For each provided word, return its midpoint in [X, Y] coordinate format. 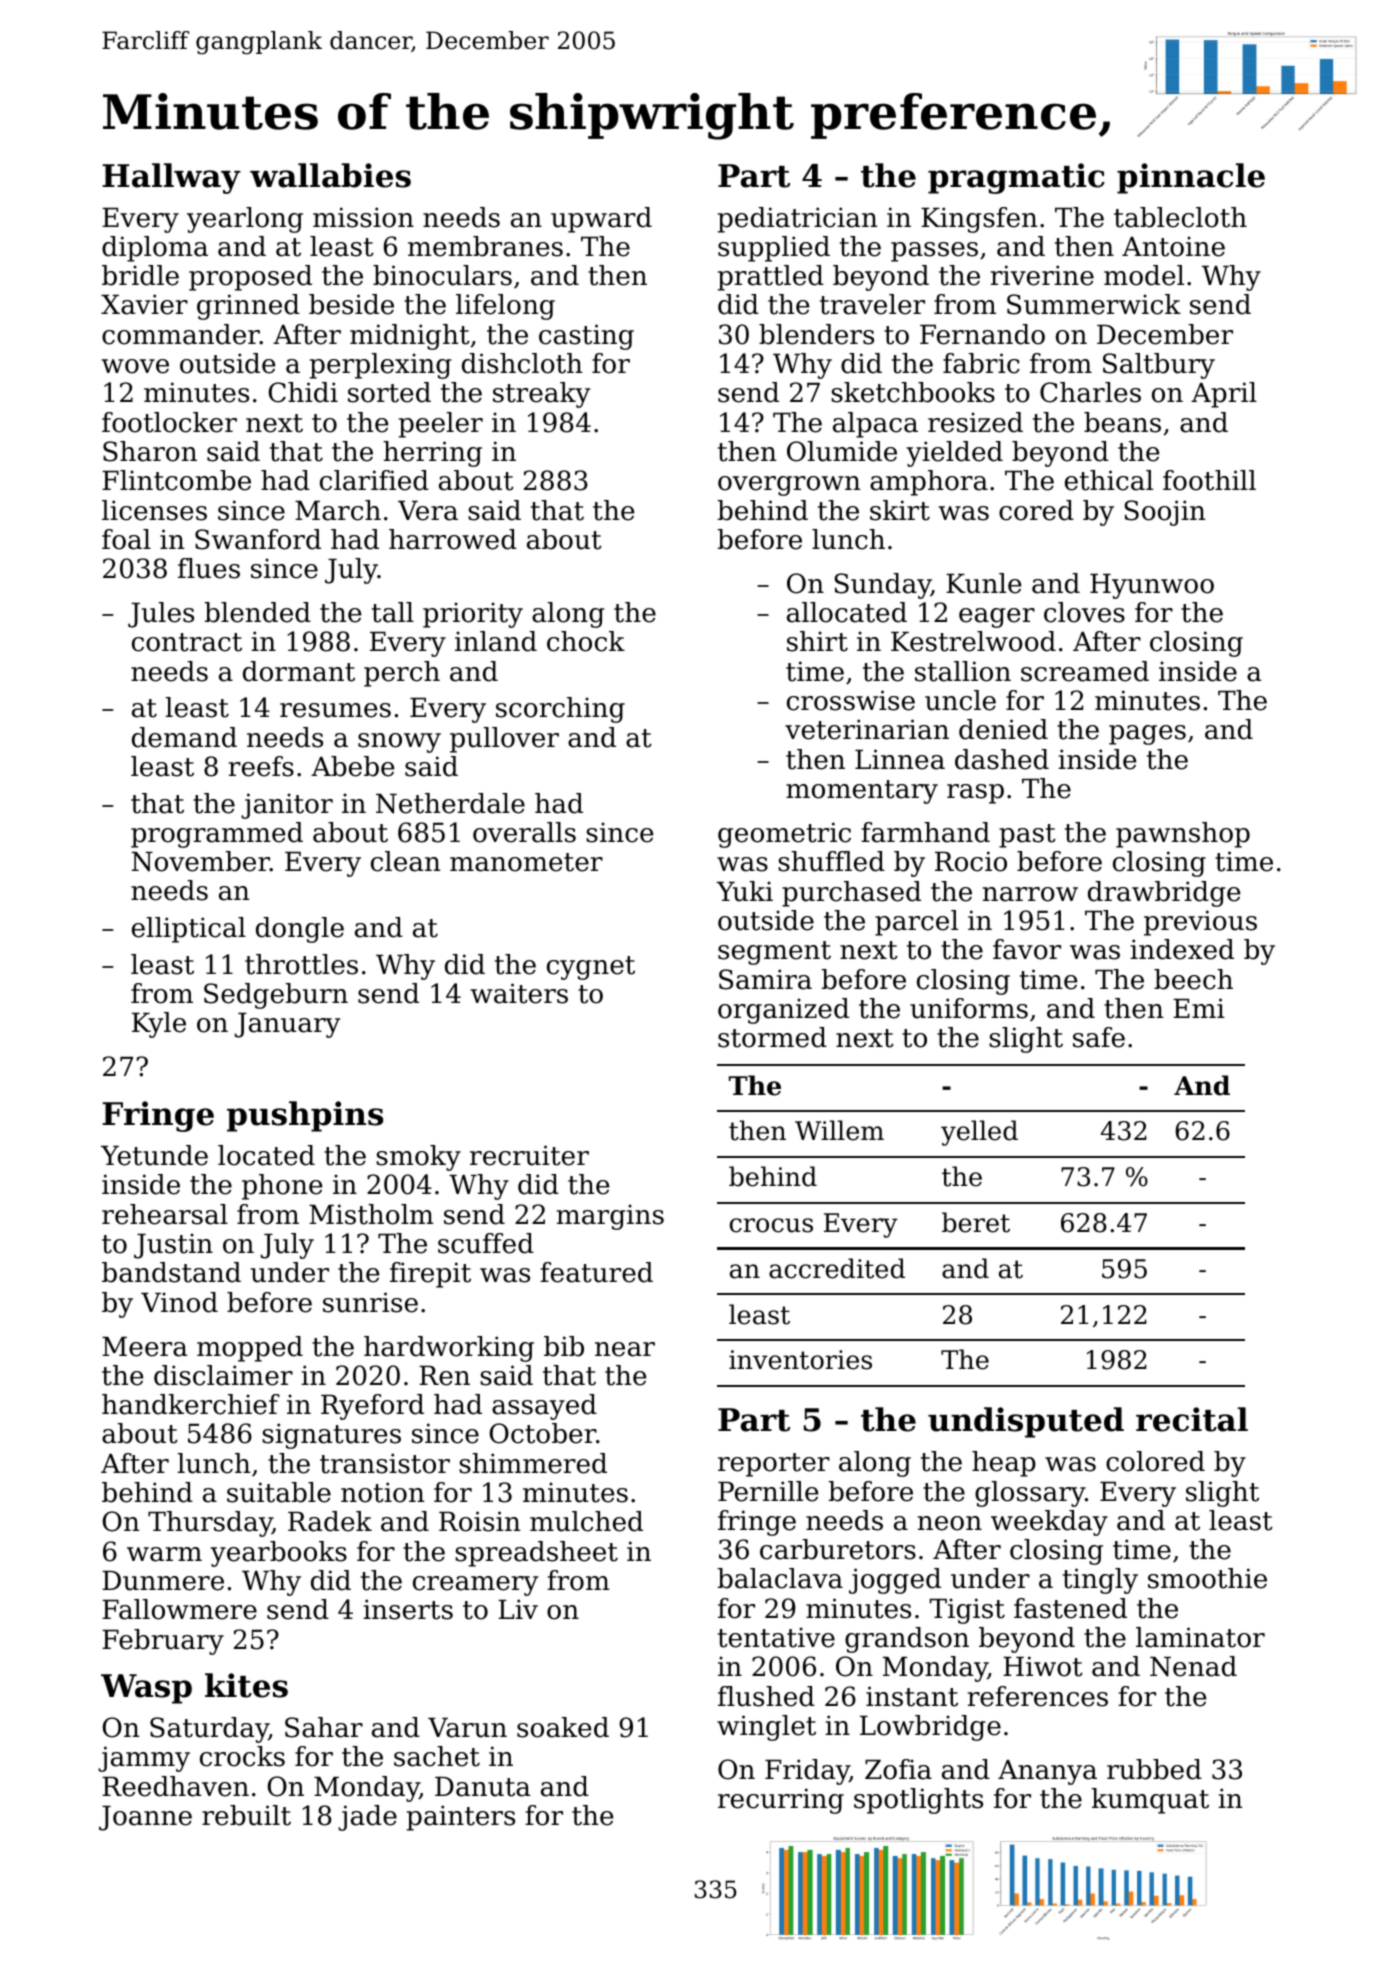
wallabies [330, 175]
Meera [144, 1347]
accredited [837, 1268]
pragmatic [1016, 178]
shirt [817, 641]
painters [461, 1818]
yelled [979, 1133]
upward [601, 220]
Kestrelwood [973, 641]
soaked [563, 1727]
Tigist [967, 1611]
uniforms [969, 1008]
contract [187, 642]
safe [1099, 1037]
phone [282, 1187]
